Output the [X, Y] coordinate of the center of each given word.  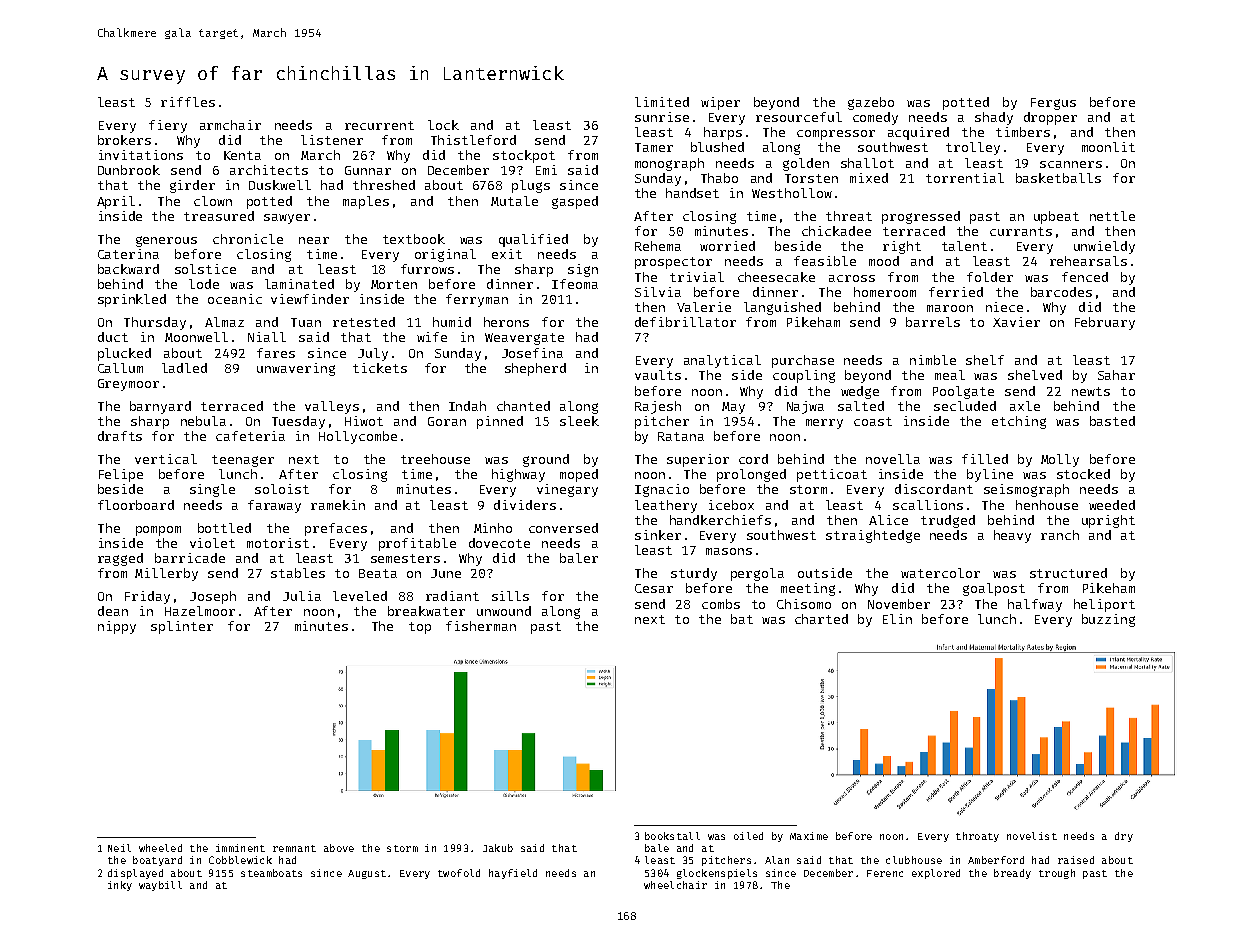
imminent [240, 848]
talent [964, 246]
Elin [897, 619]
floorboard [136, 505]
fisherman [481, 626]
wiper [720, 103]
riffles [188, 102]
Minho [493, 528]
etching [1019, 422]
